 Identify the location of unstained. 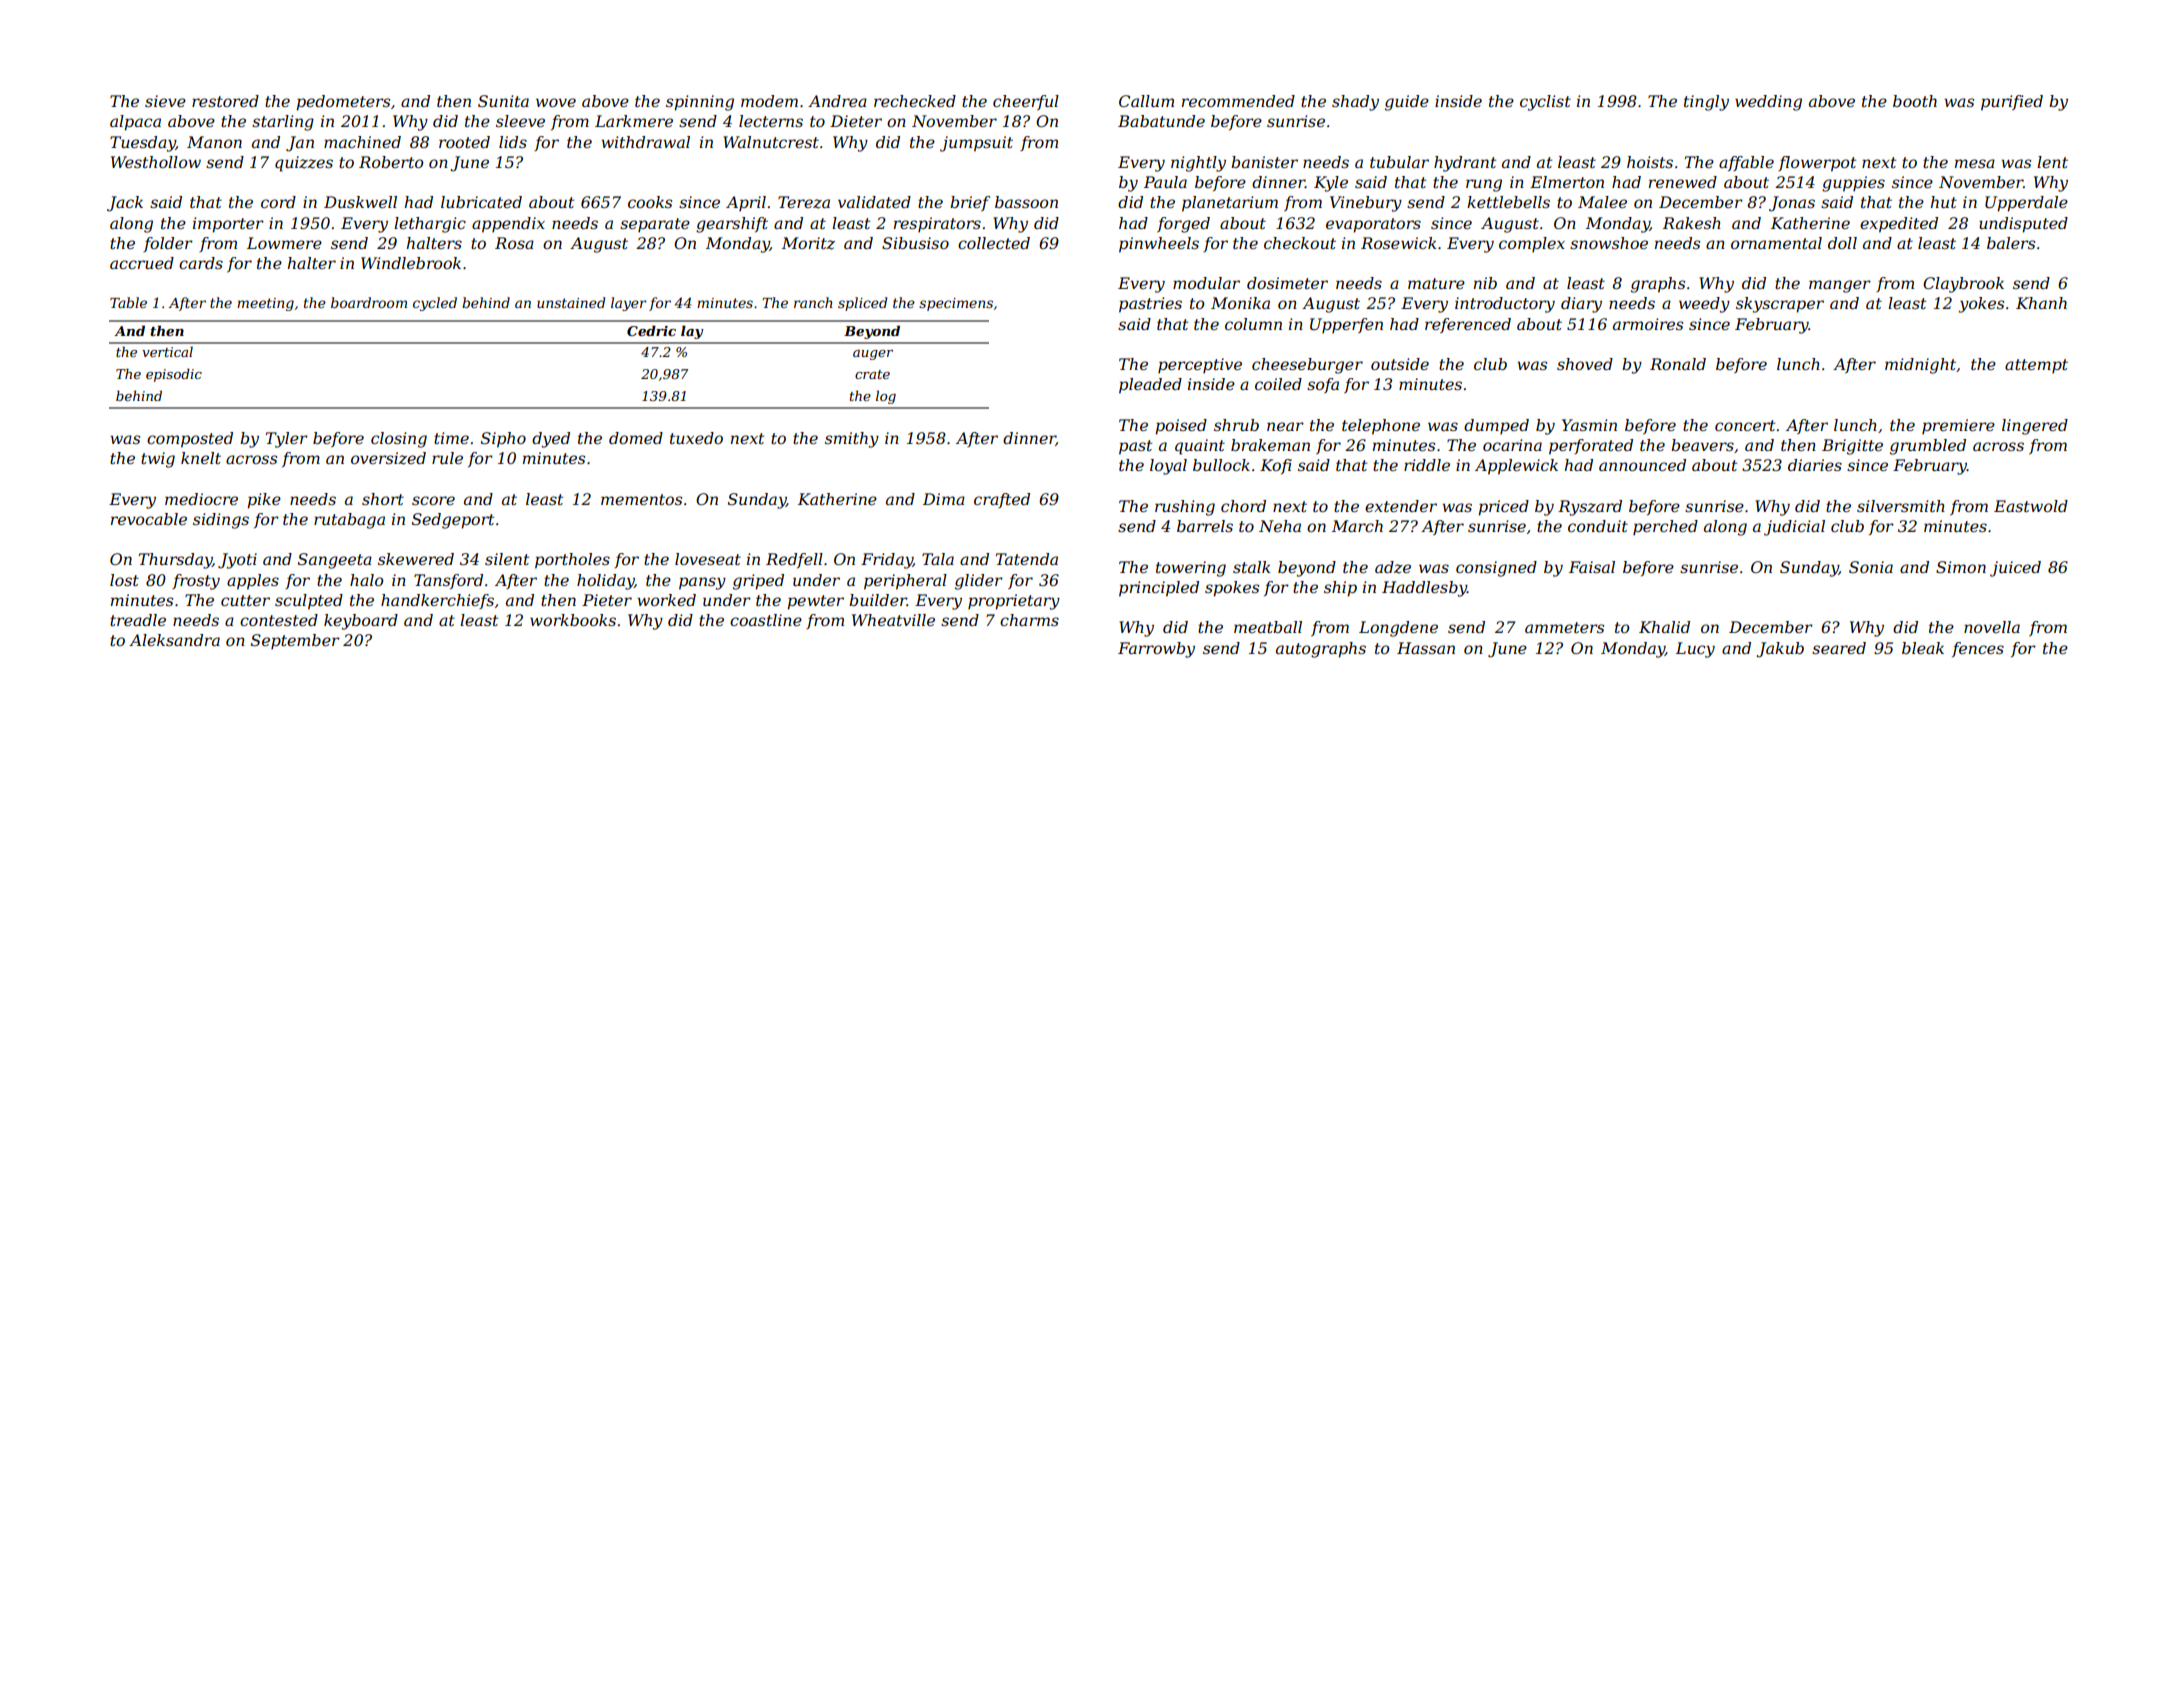
(571, 302).
